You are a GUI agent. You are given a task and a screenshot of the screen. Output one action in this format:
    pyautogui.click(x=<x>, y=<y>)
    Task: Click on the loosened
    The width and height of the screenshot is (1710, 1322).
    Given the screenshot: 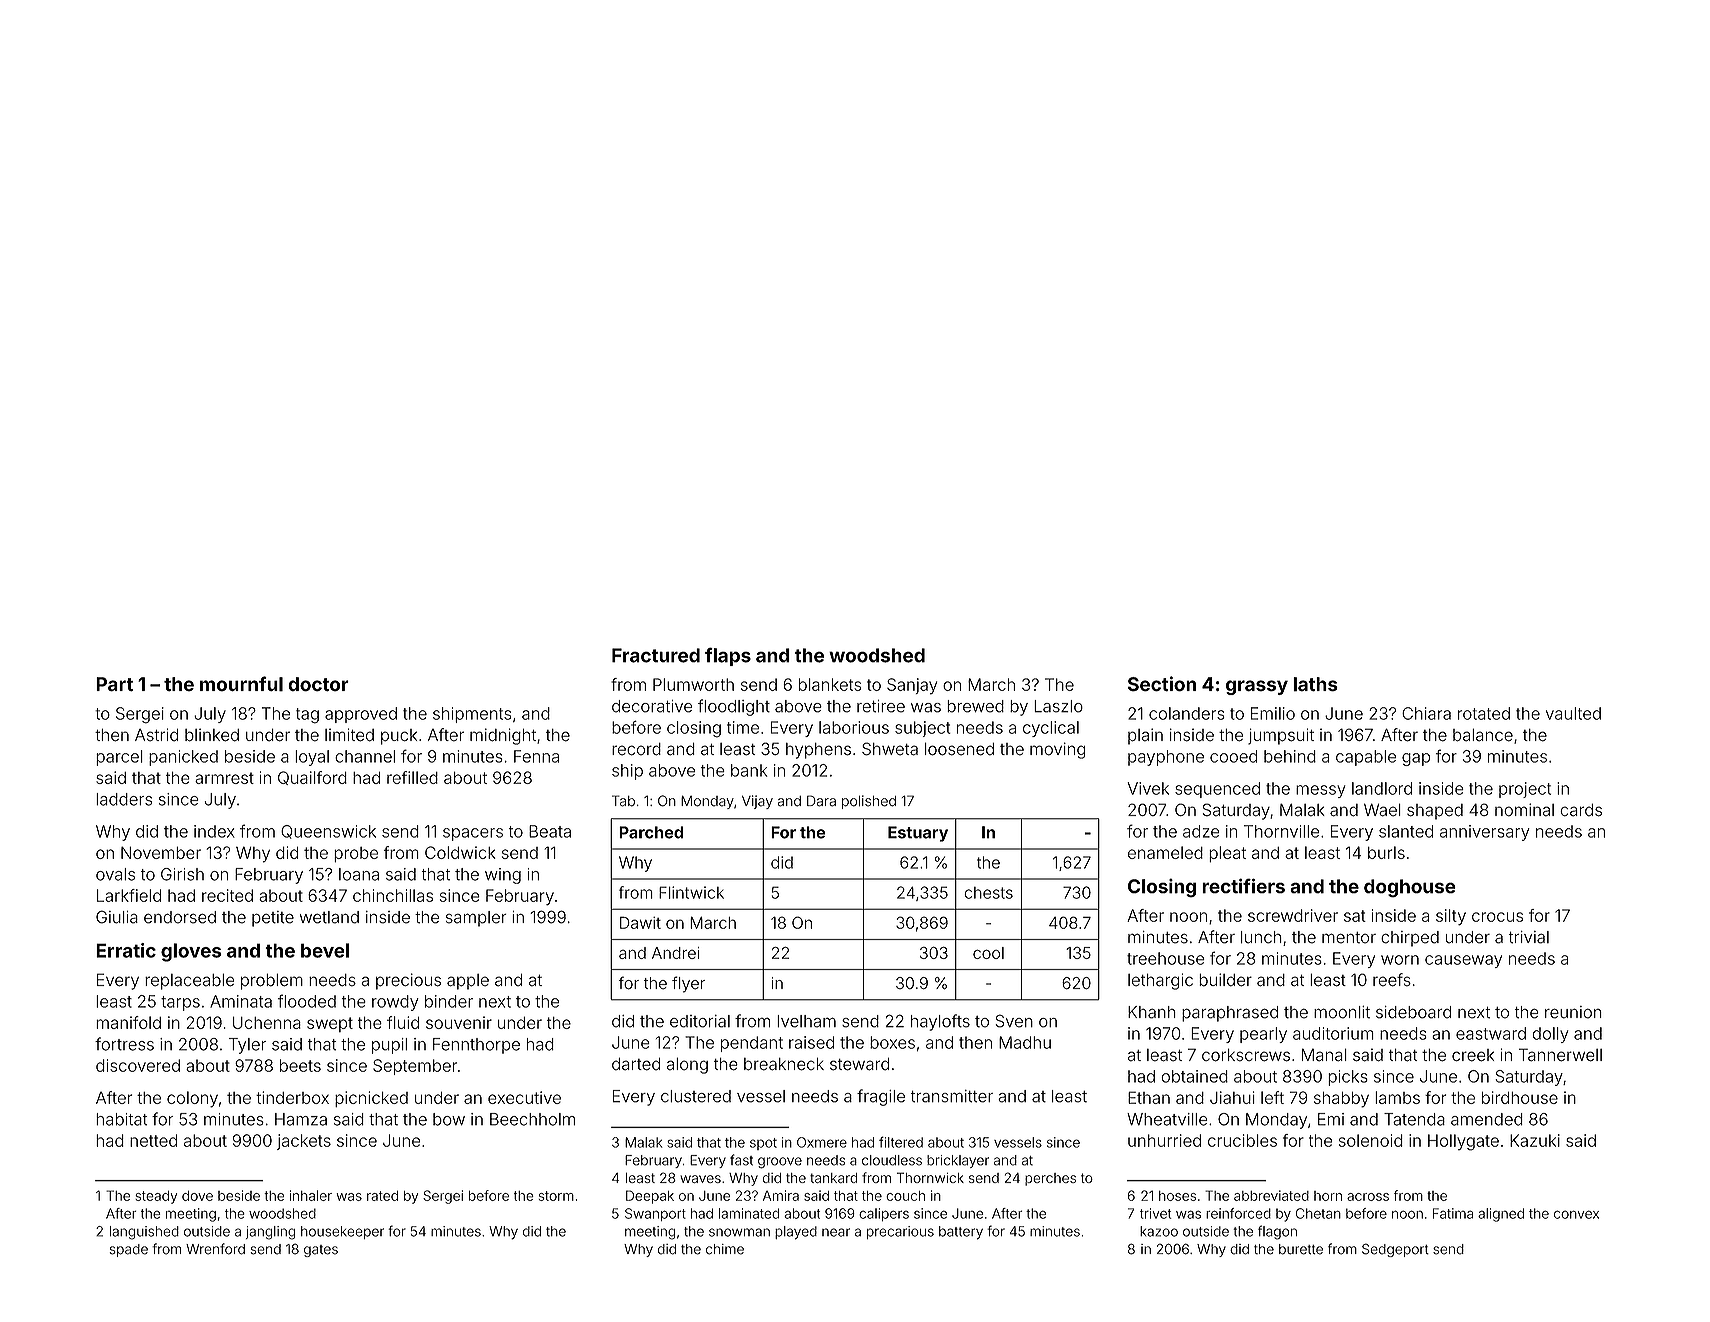 What is the action you would take?
    pyautogui.click(x=959, y=749)
